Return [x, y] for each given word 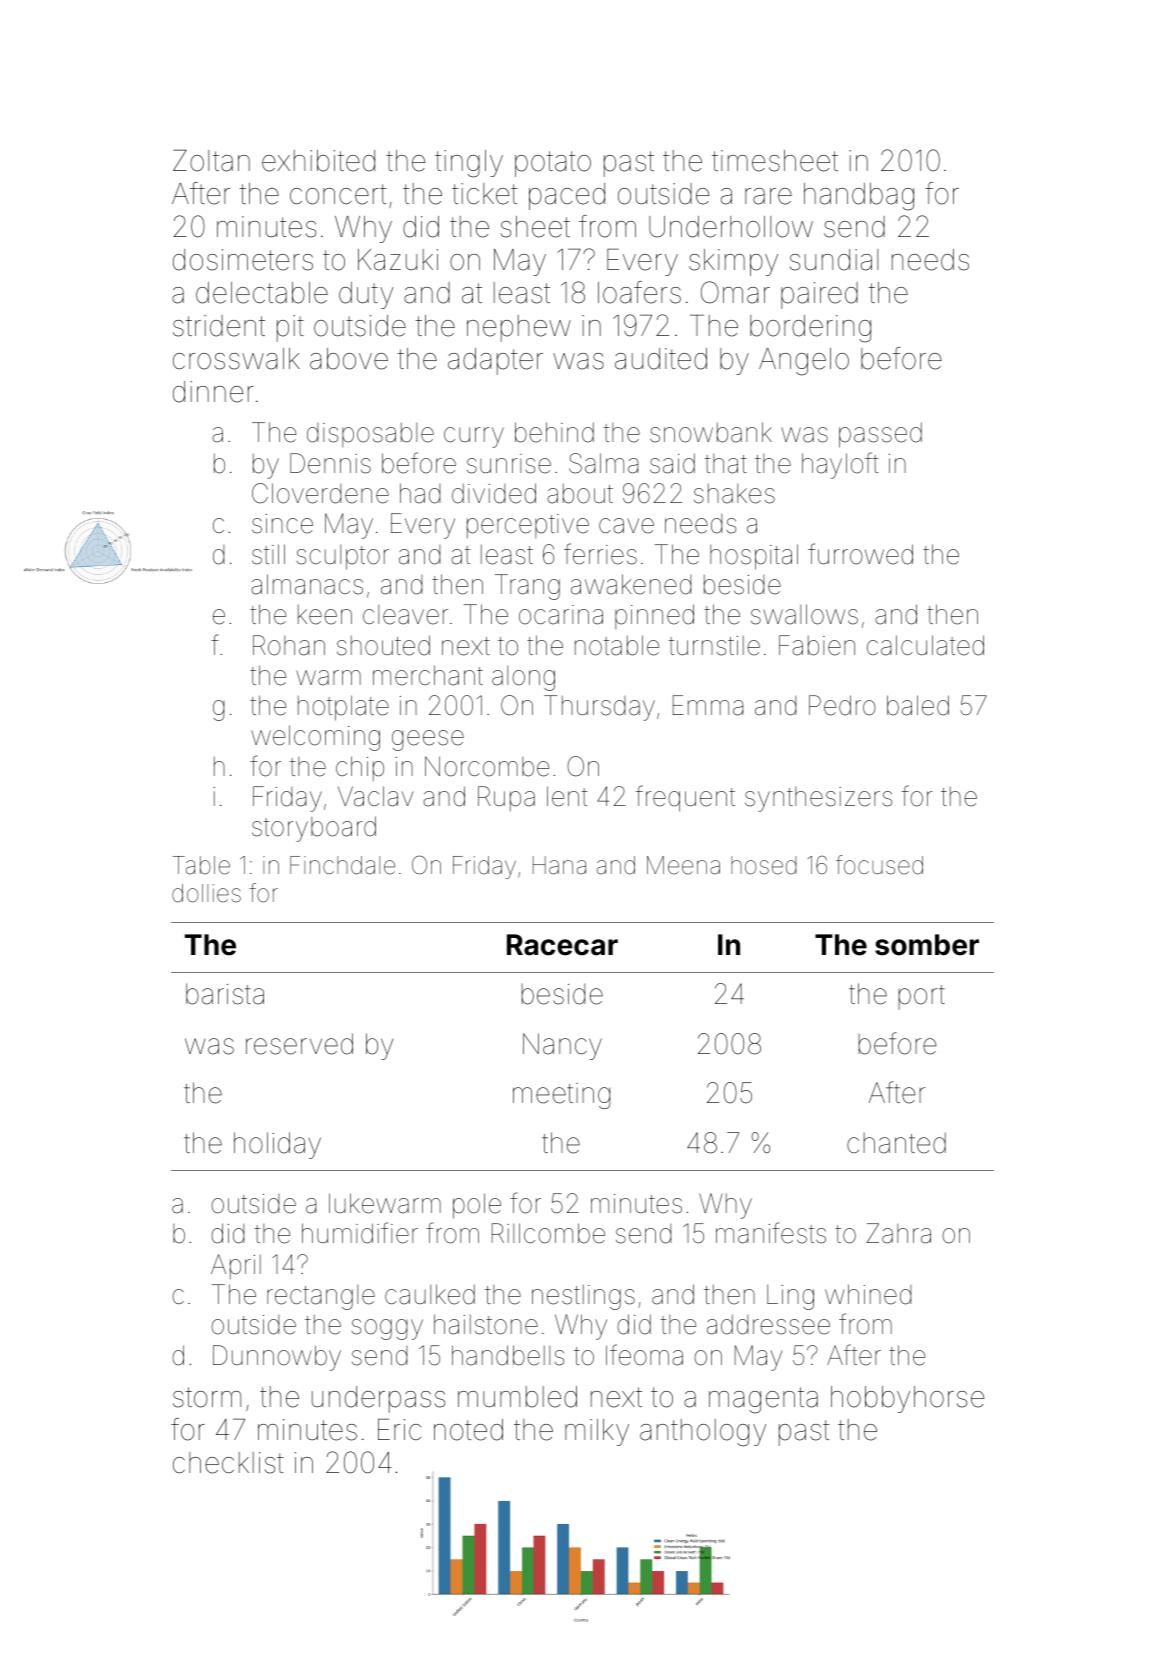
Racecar [562, 945]
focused [879, 865]
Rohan [289, 645]
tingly [469, 164]
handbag [859, 197]
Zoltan [211, 161]
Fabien [817, 645]
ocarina [561, 615]
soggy [387, 1329]
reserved [299, 1044]
